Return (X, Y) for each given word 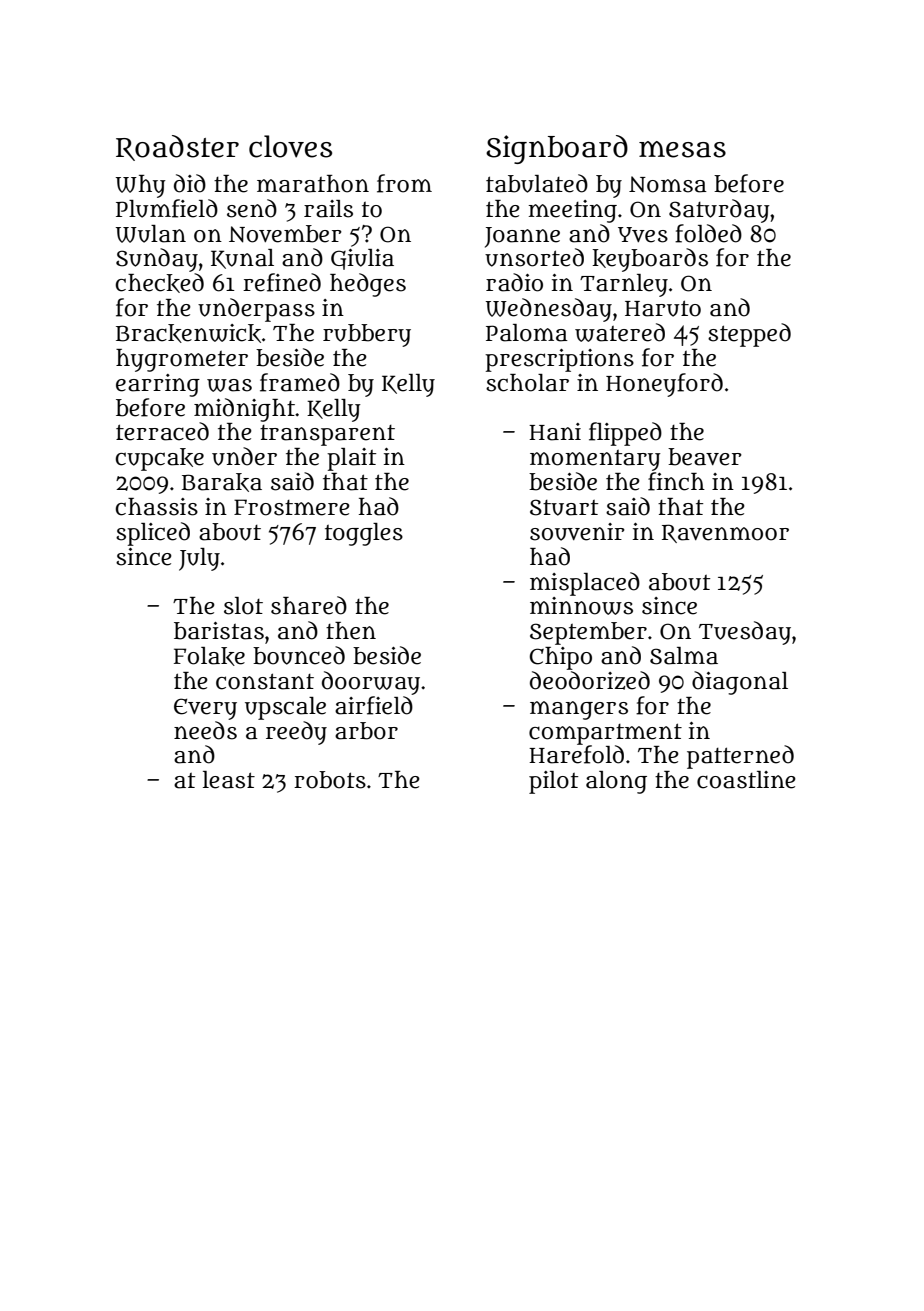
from (404, 183)
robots (330, 780)
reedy (296, 733)
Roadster (177, 148)
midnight (244, 410)
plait (351, 459)
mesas (682, 149)
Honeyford (664, 385)
